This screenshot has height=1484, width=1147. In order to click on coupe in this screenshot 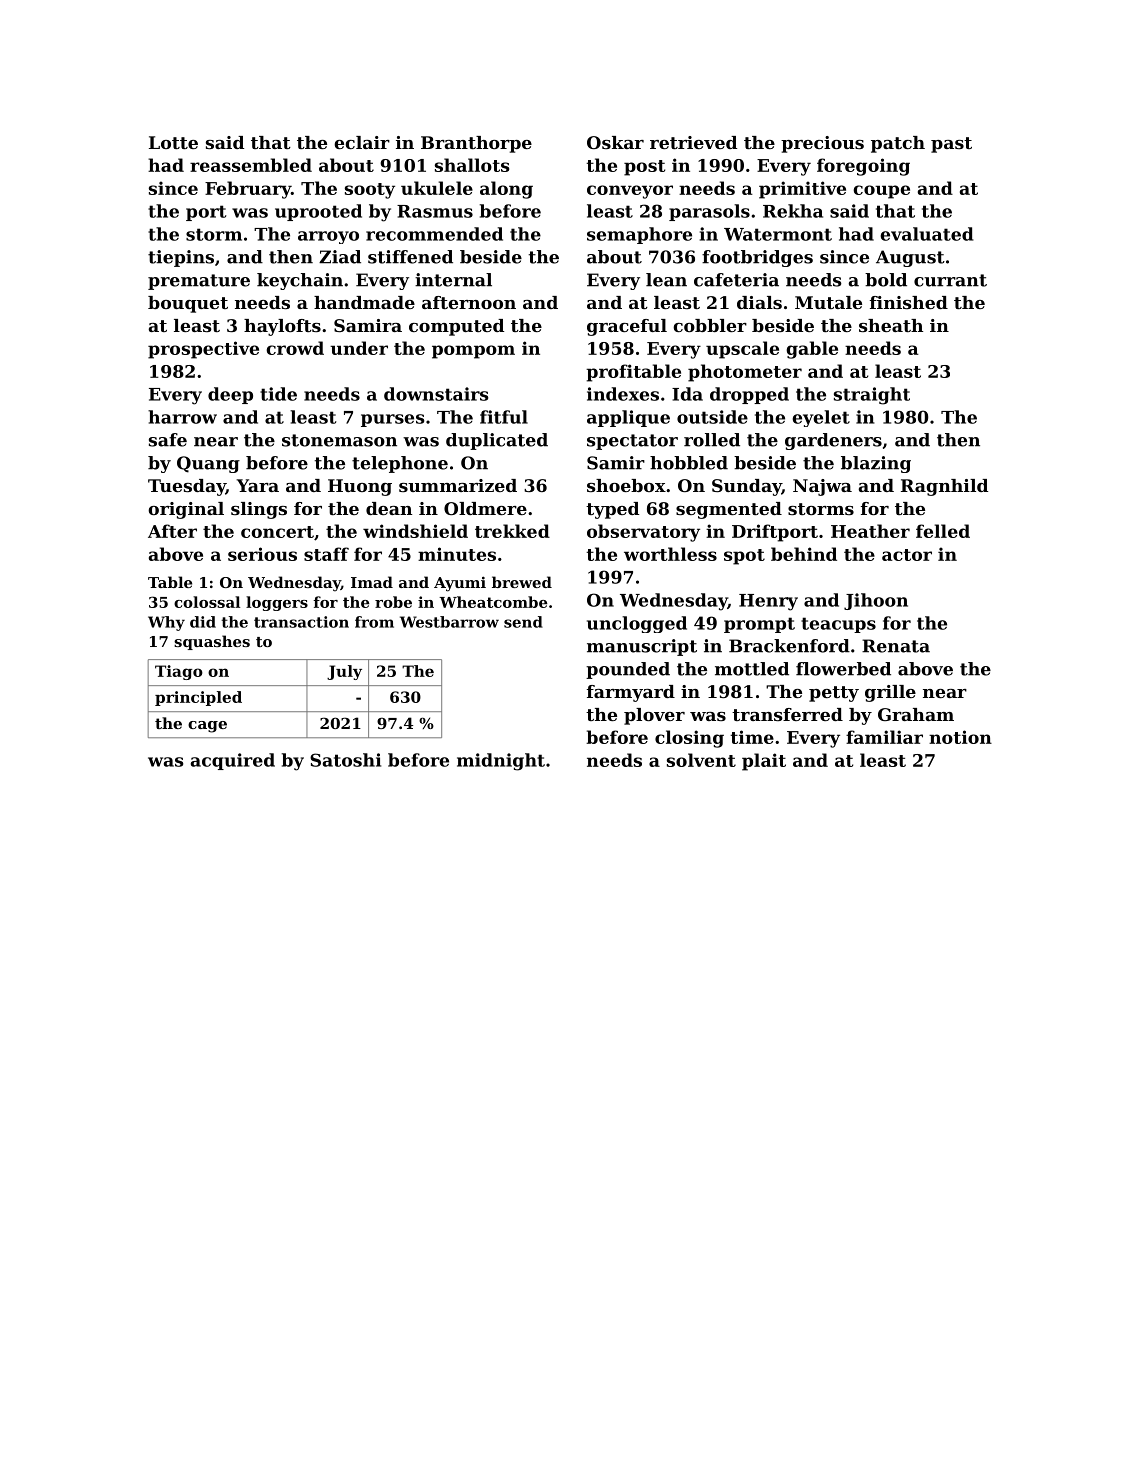, I will do `click(881, 192)`.
